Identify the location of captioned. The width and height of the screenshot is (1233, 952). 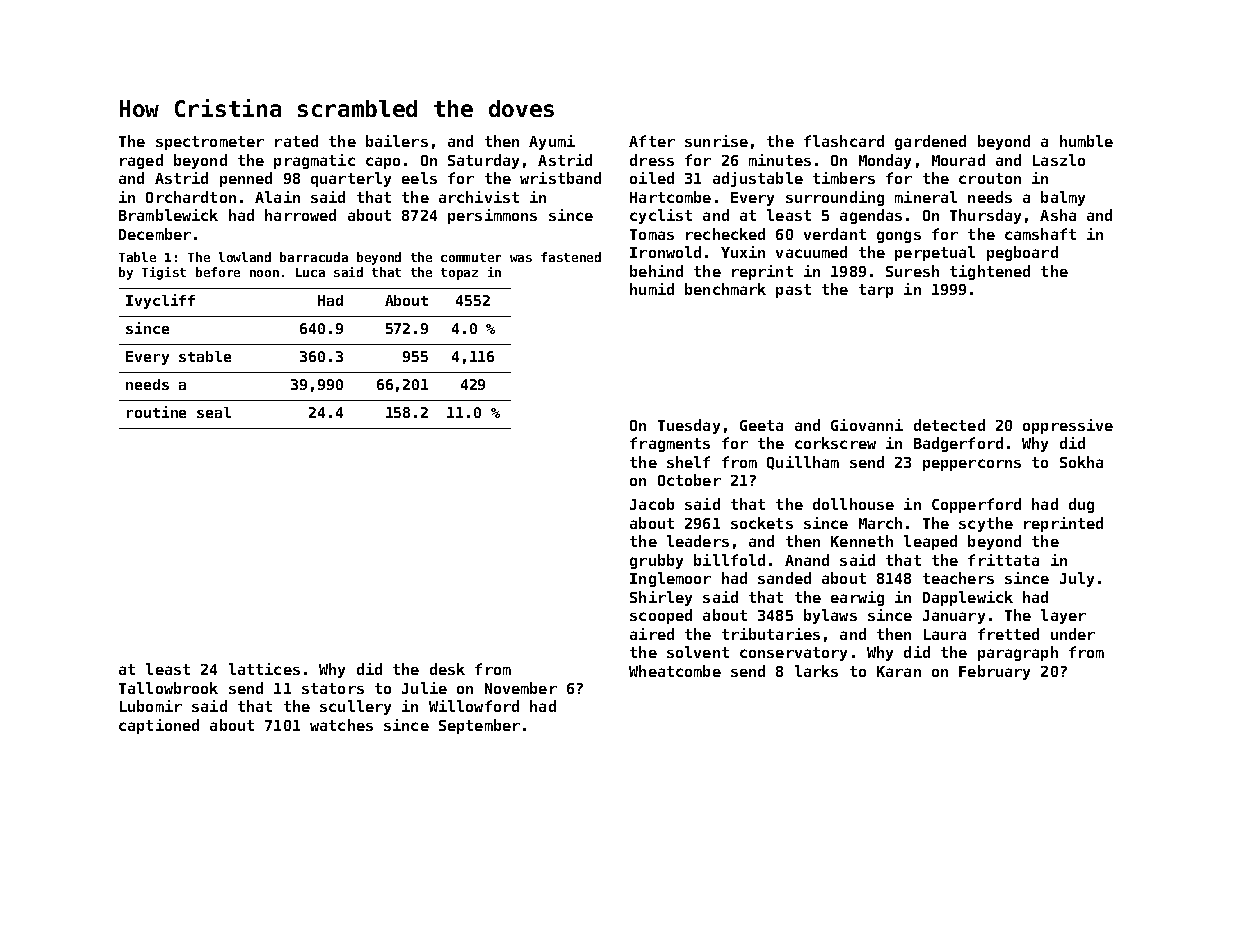
(159, 726).
